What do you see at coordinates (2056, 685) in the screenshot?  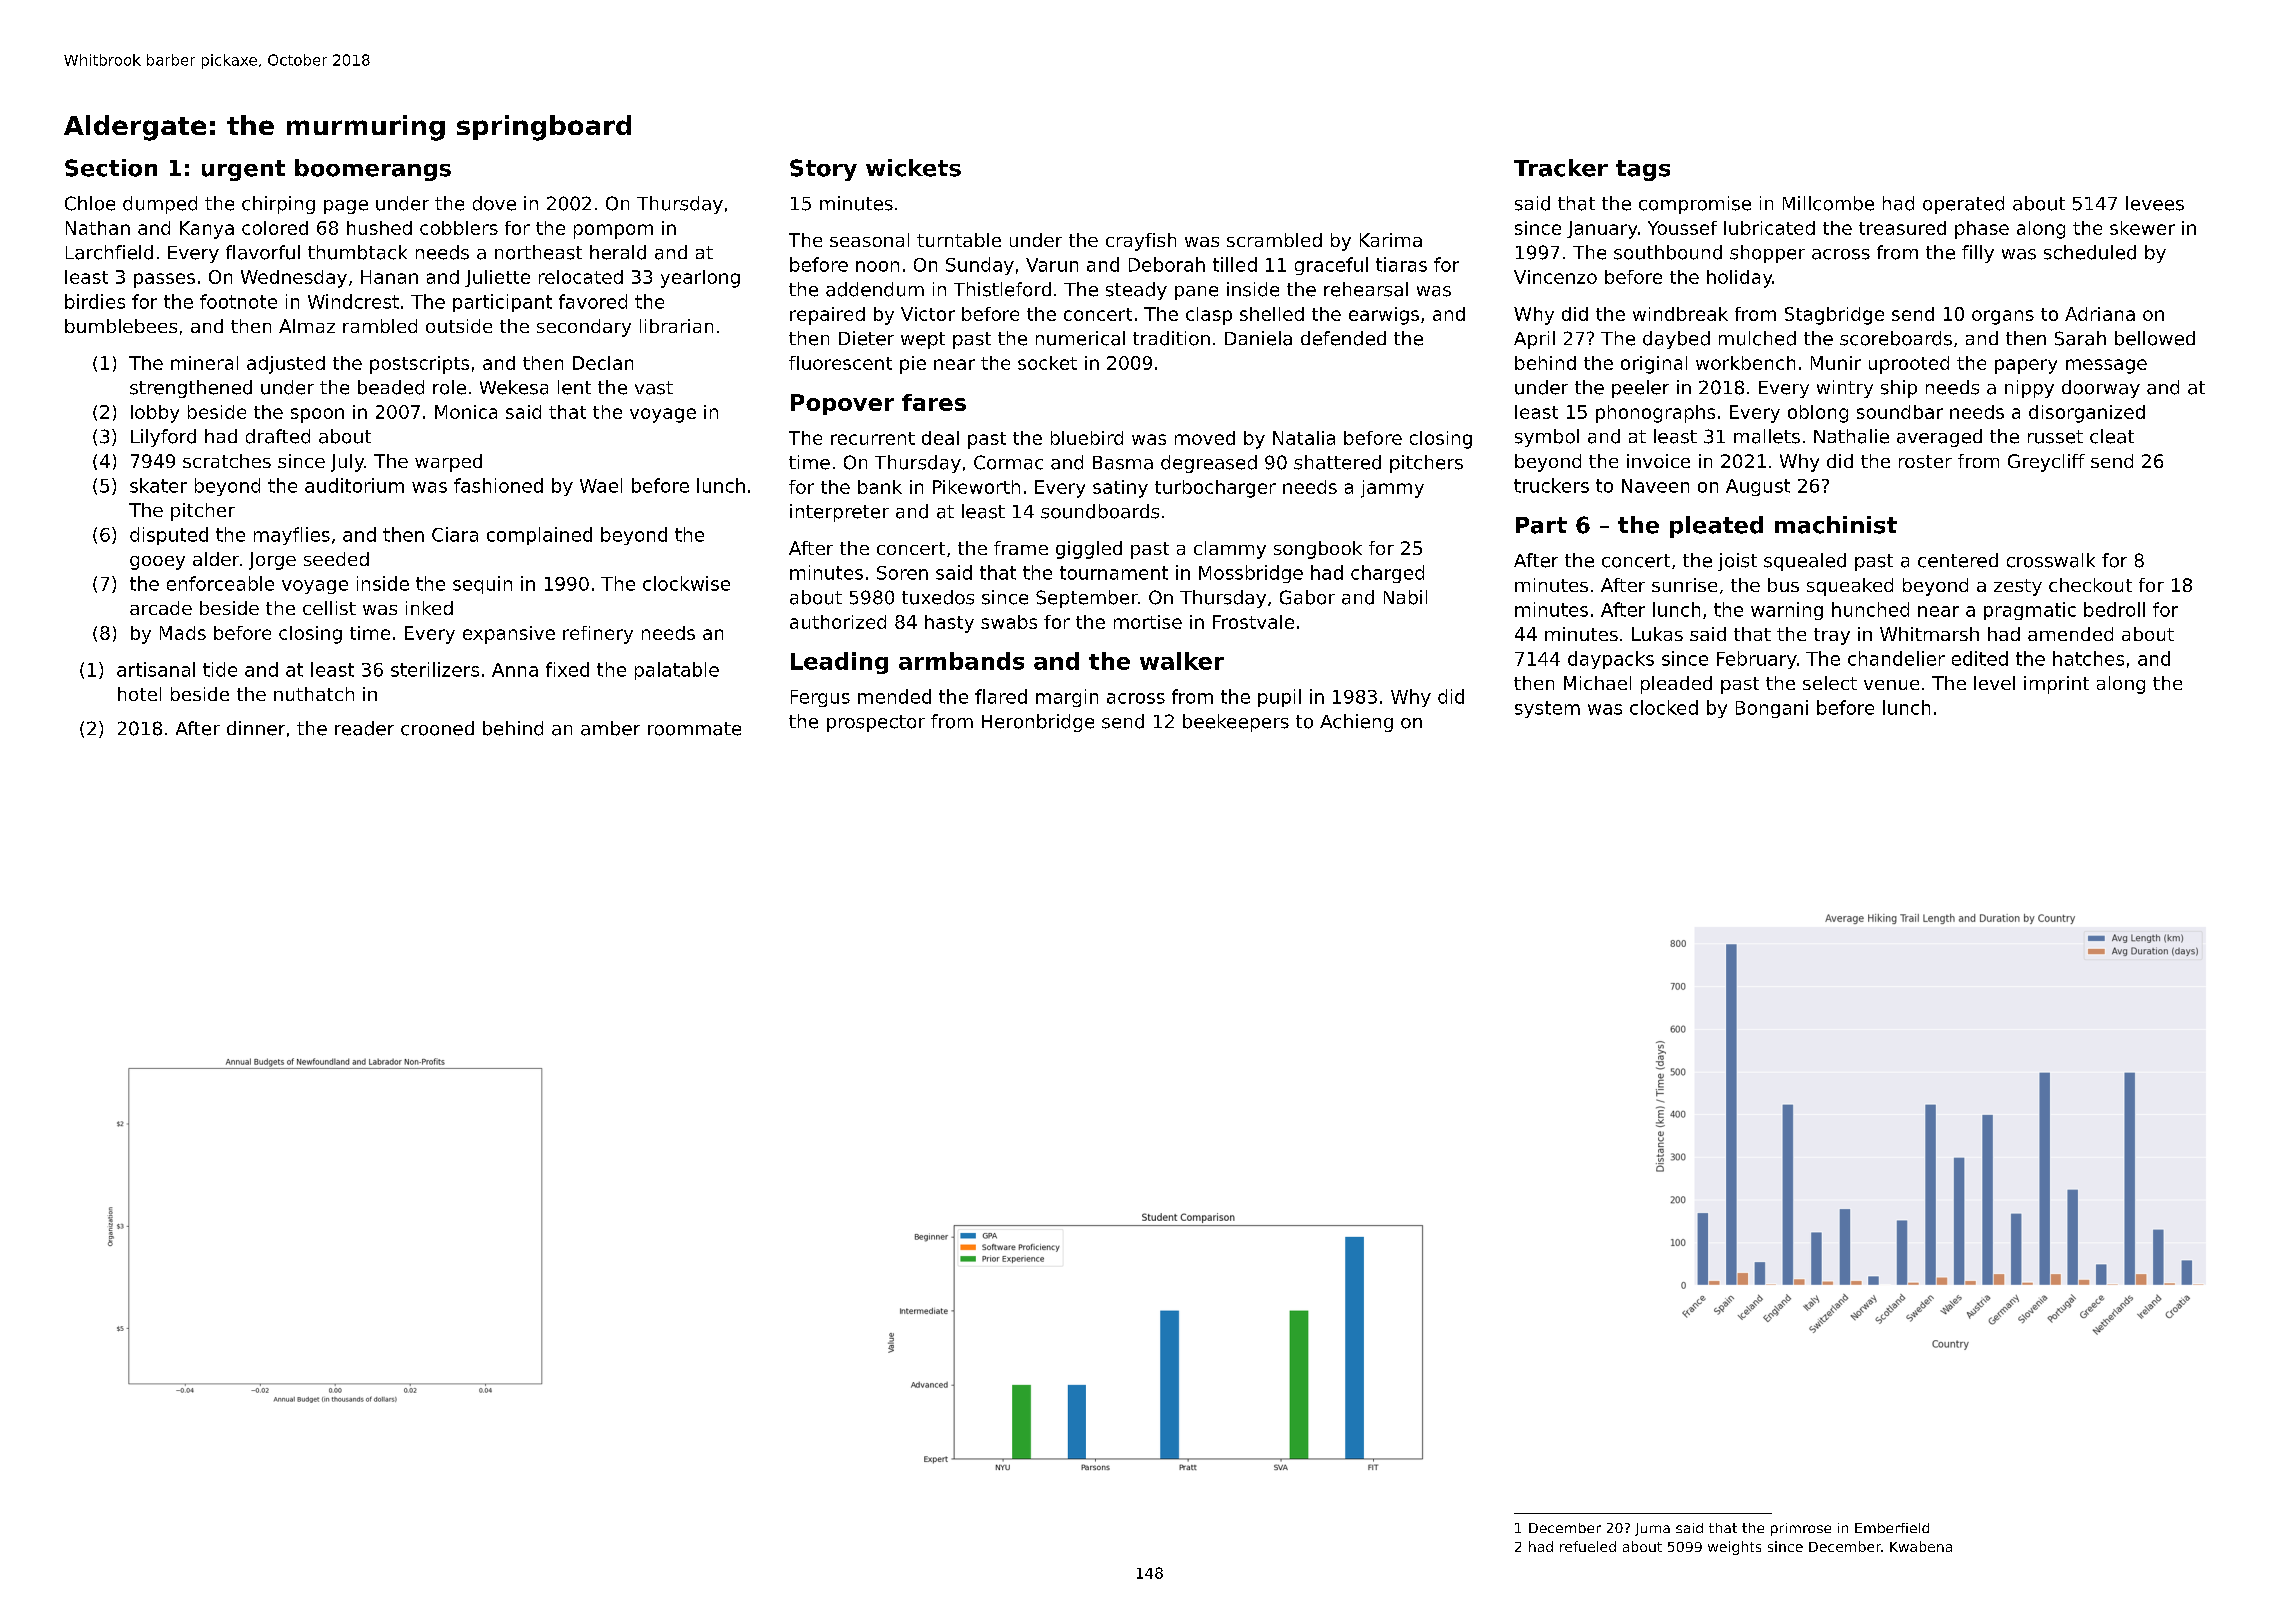 I see `imprint` at bounding box center [2056, 685].
